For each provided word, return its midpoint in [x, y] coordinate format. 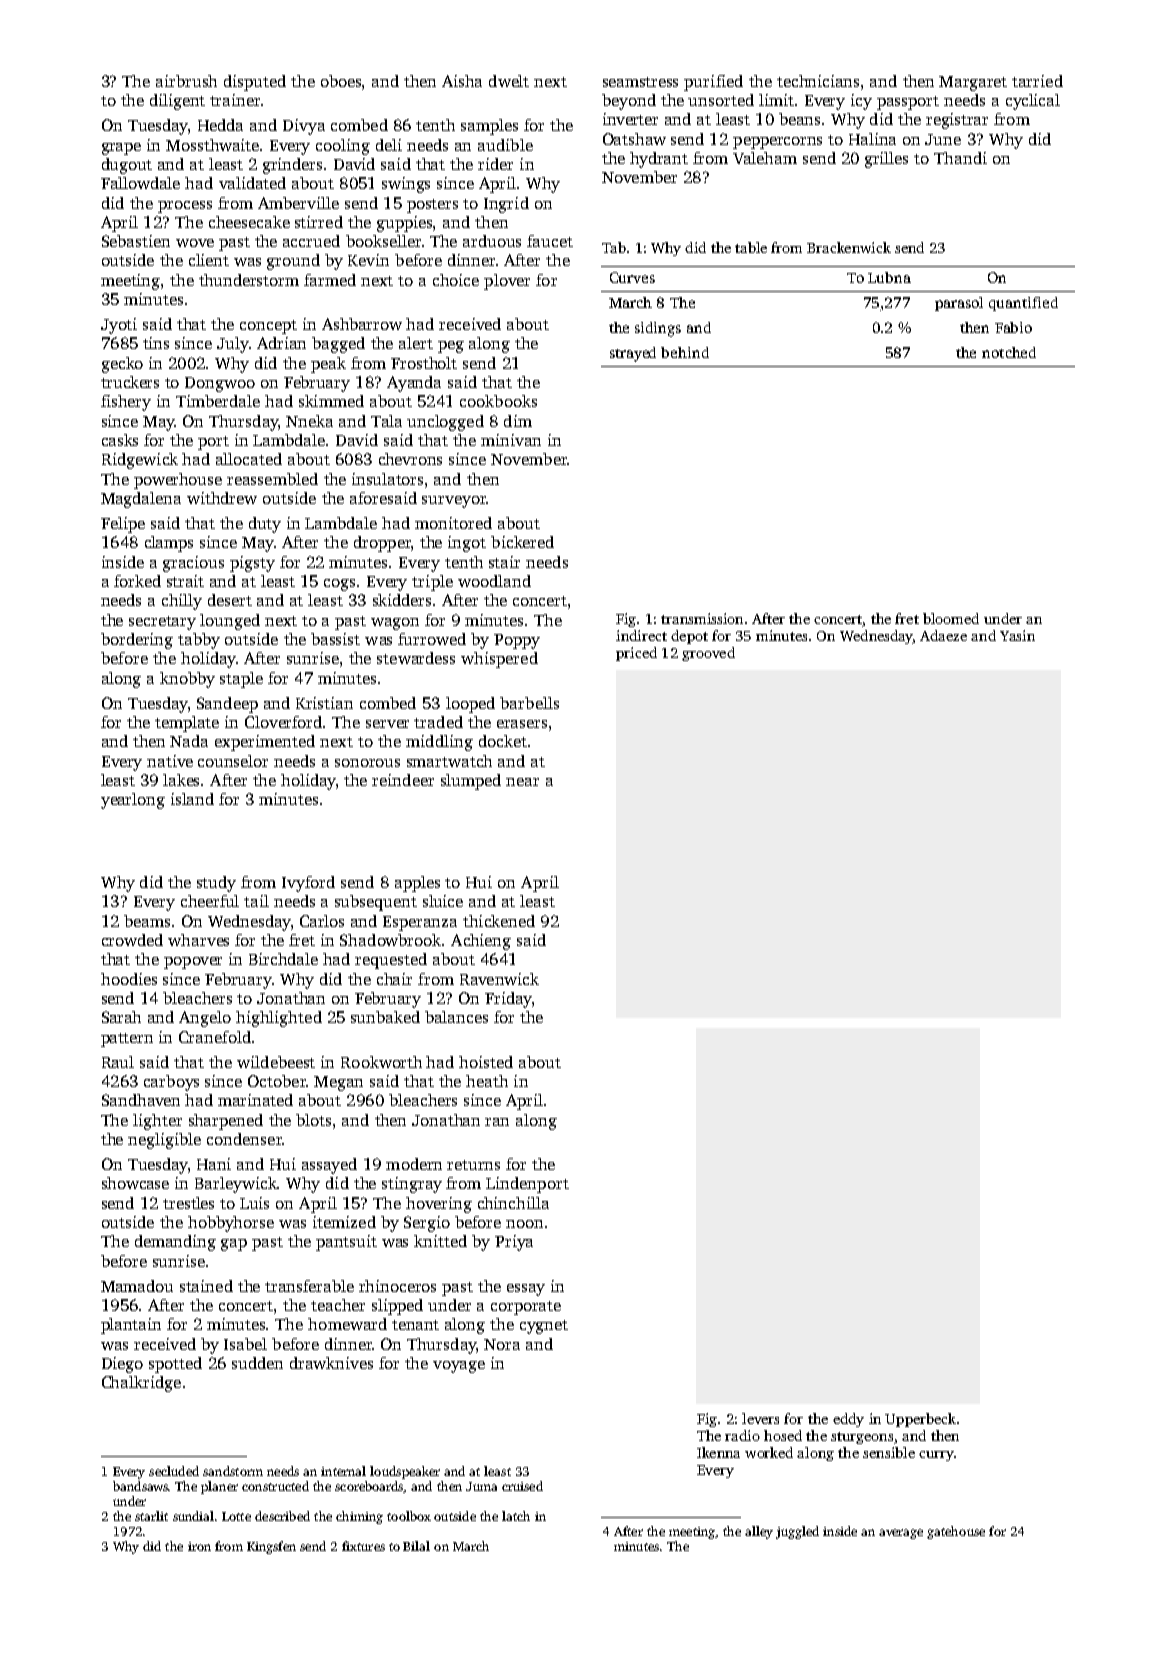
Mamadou [137, 1286]
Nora [502, 1344]
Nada [189, 741]
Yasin [1017, 635]
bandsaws [141, 1486]
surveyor [454, 502]
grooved [708, 654]
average [901, 1534]
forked [137, 581]
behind [685, 352]
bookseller [383, 241]
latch [516, 1516]
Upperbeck [920, 1420]
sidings [658, 329]
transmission [702, 618]
